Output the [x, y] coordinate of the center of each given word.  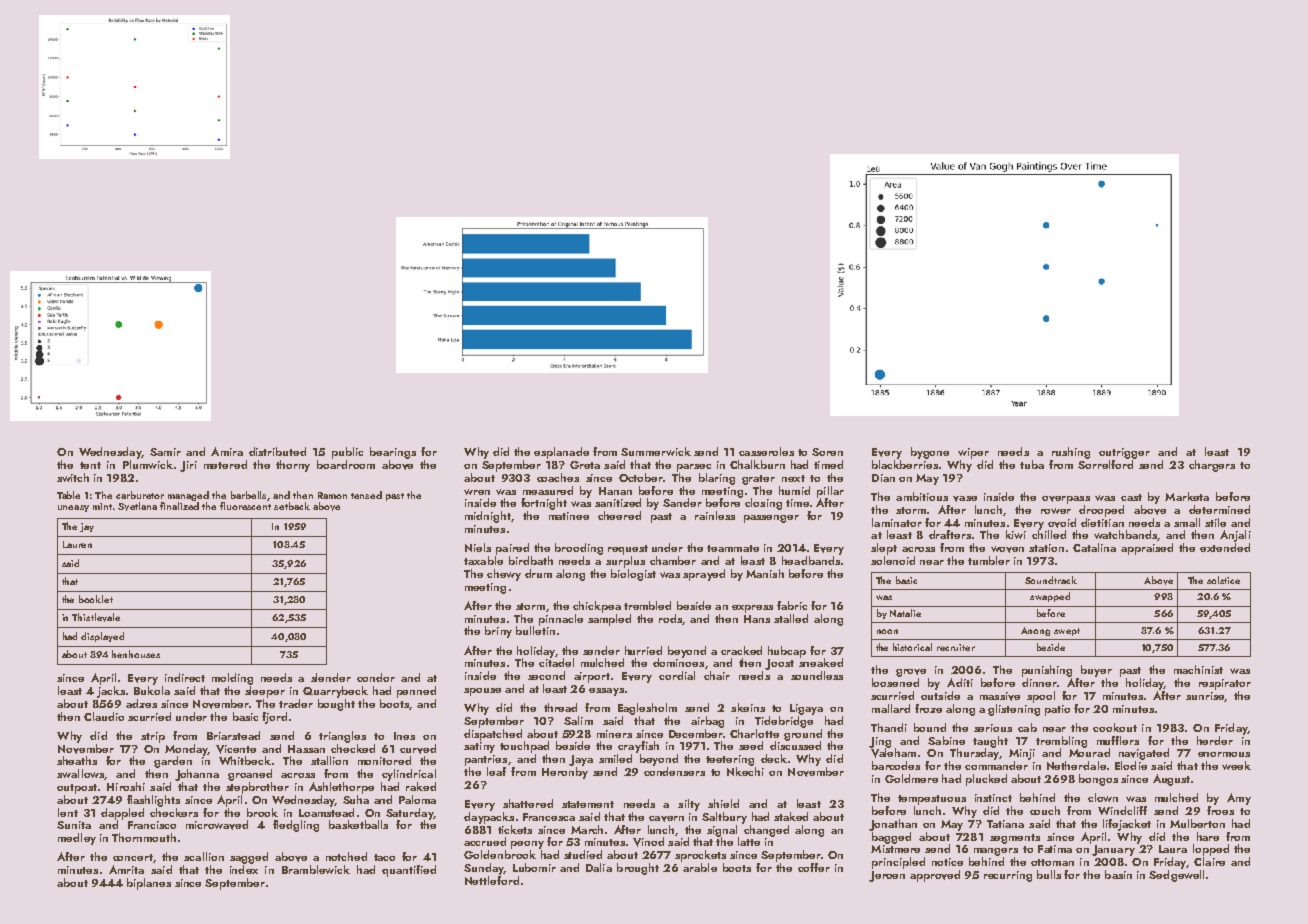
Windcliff [1122, 810]
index [244, 869]
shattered [528, 803]
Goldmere [911, 778]
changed [766, 831]
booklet [96, 599]
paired [512, 549]
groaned [250, 775]
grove [911, 673]
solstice [1223, 580]
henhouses [136, 654]
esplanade [561, 453]
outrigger [1124, 453]
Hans [757, 619]
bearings [393, 453]
